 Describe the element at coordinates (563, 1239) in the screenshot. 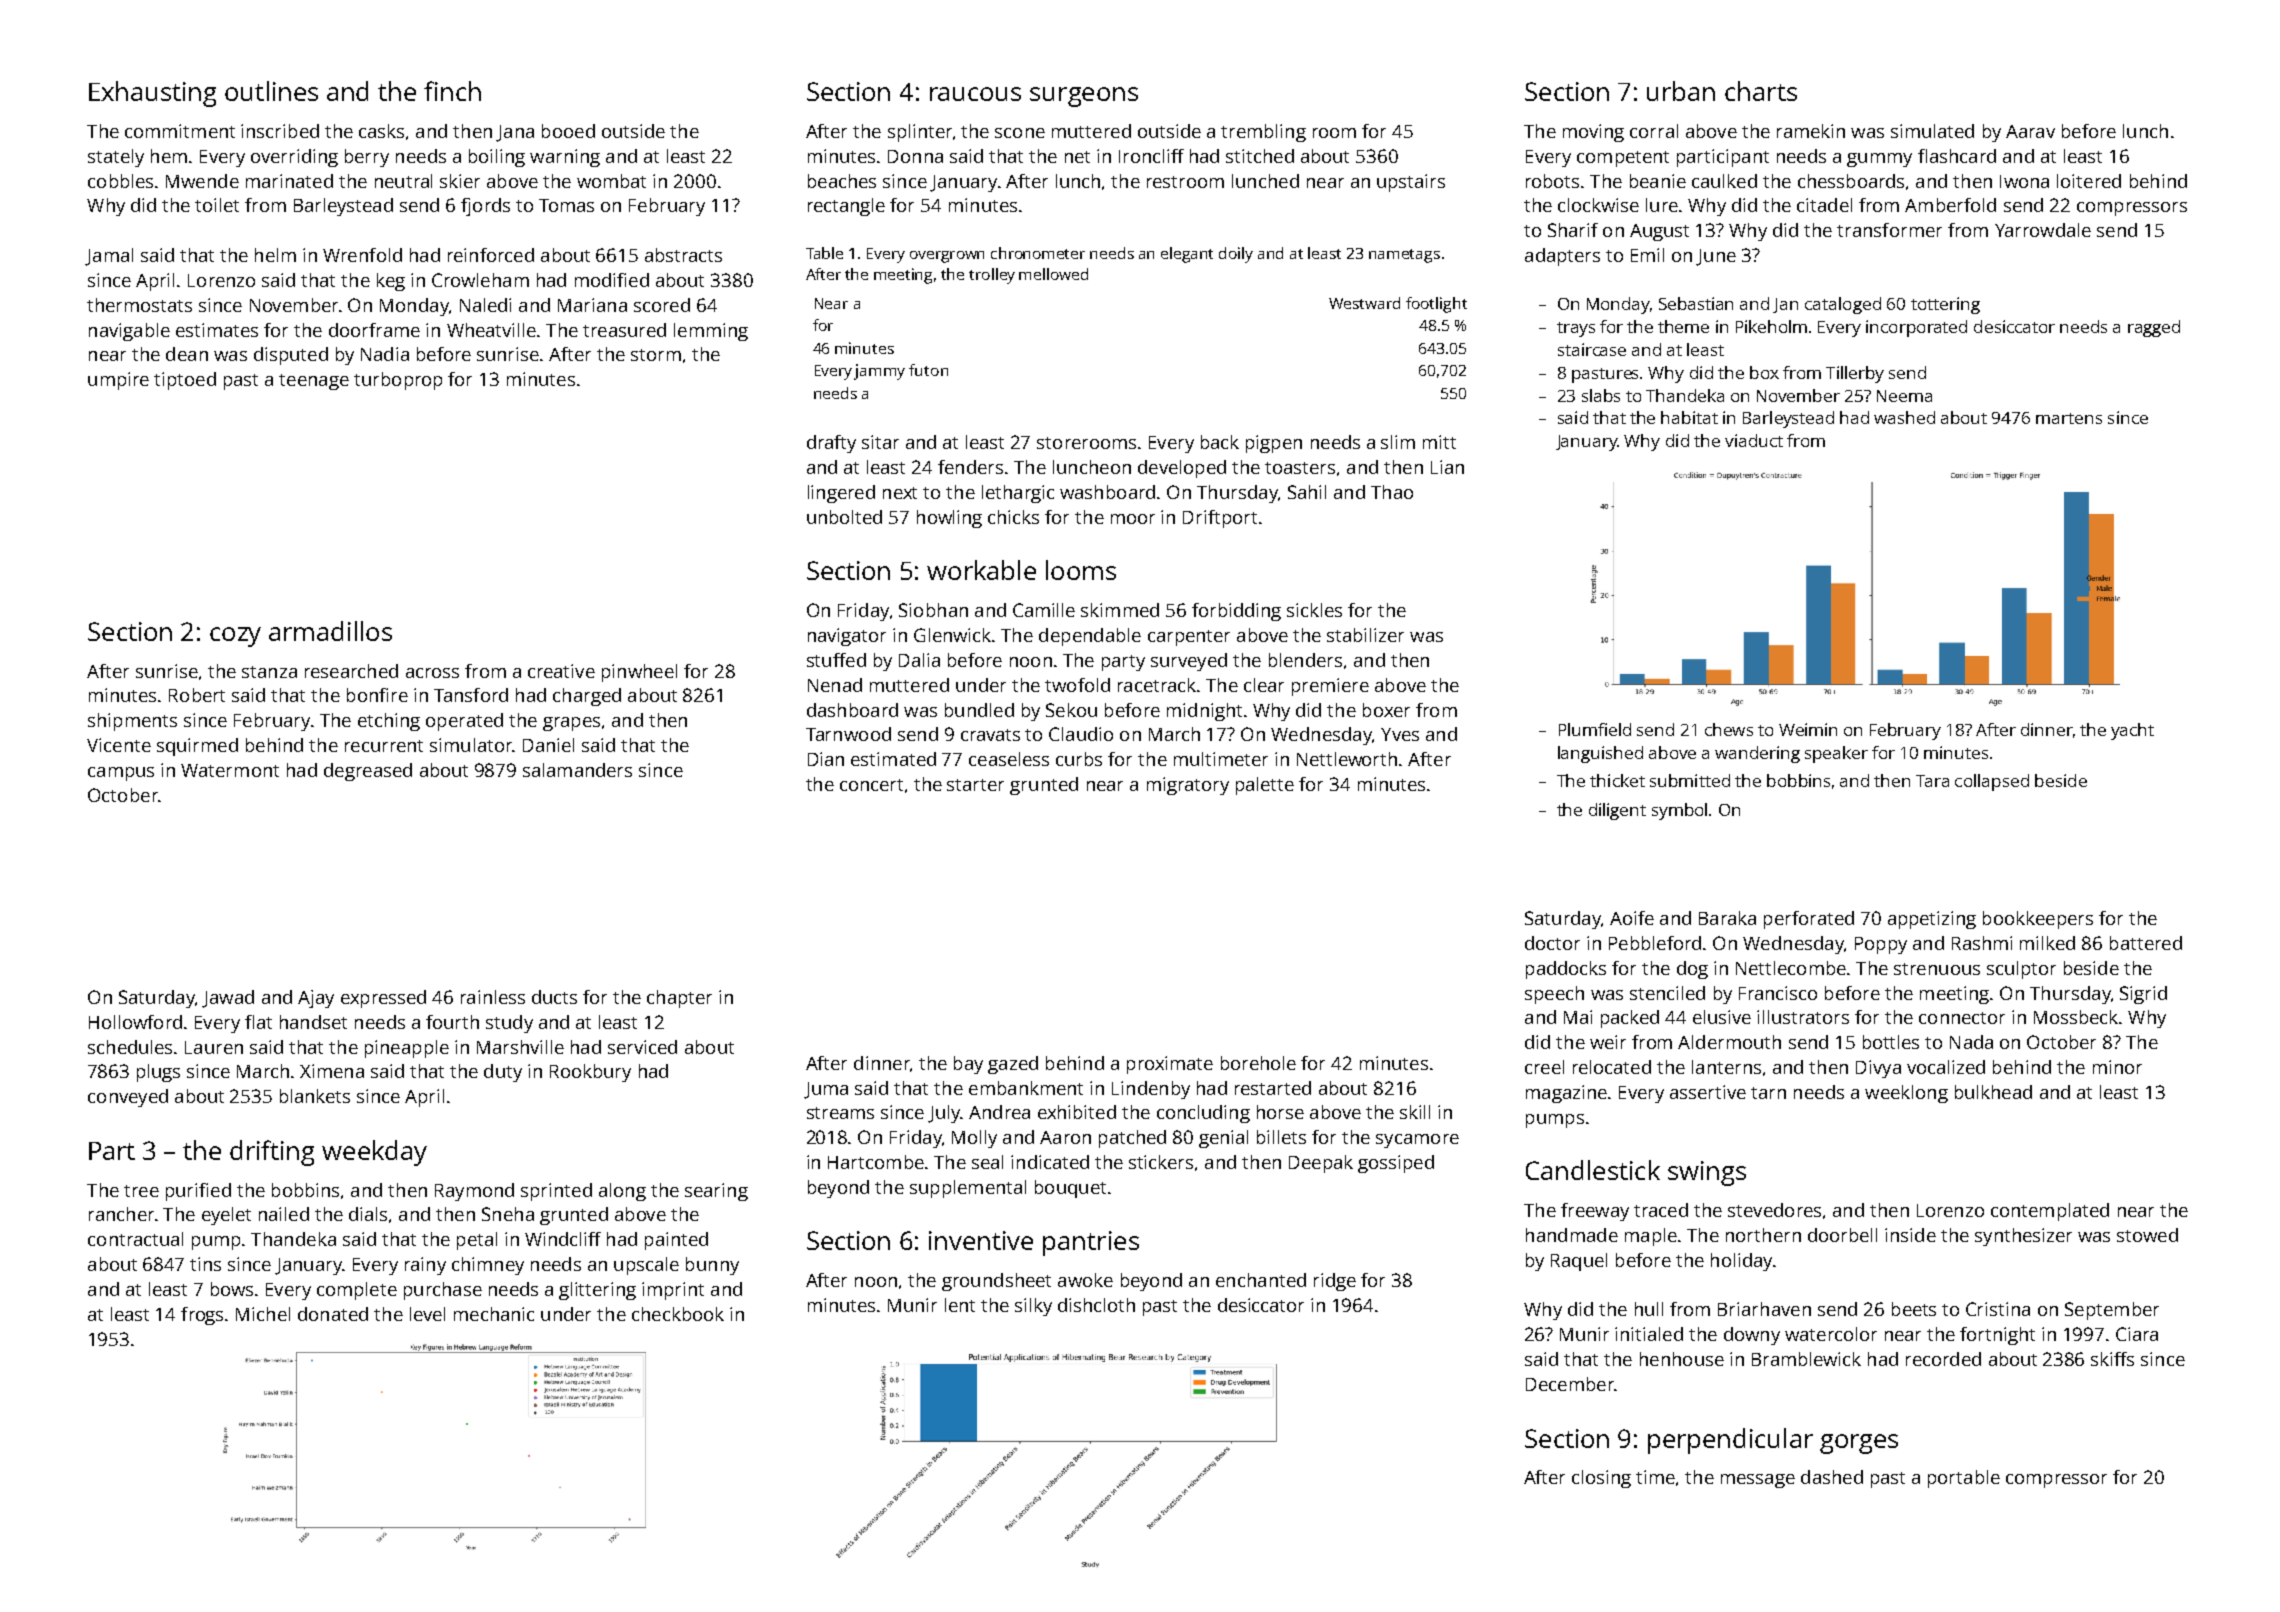

I see `Windcliff` at that location.
